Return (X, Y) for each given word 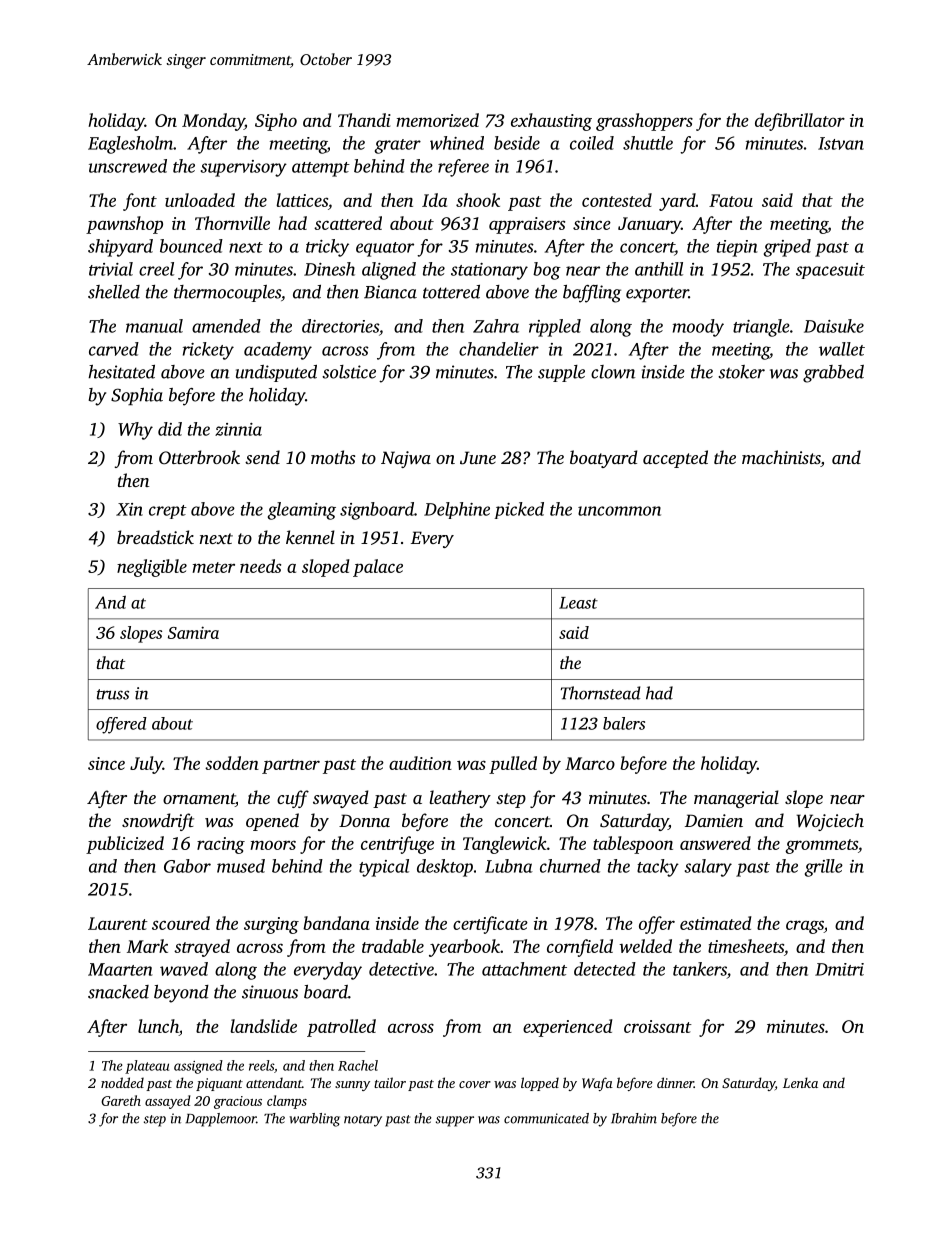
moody (698, 328)
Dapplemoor (220, 1120)
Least (578, 603)
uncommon (619, 511)
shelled (114, 292)
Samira (193, 632)
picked (519, 510)
